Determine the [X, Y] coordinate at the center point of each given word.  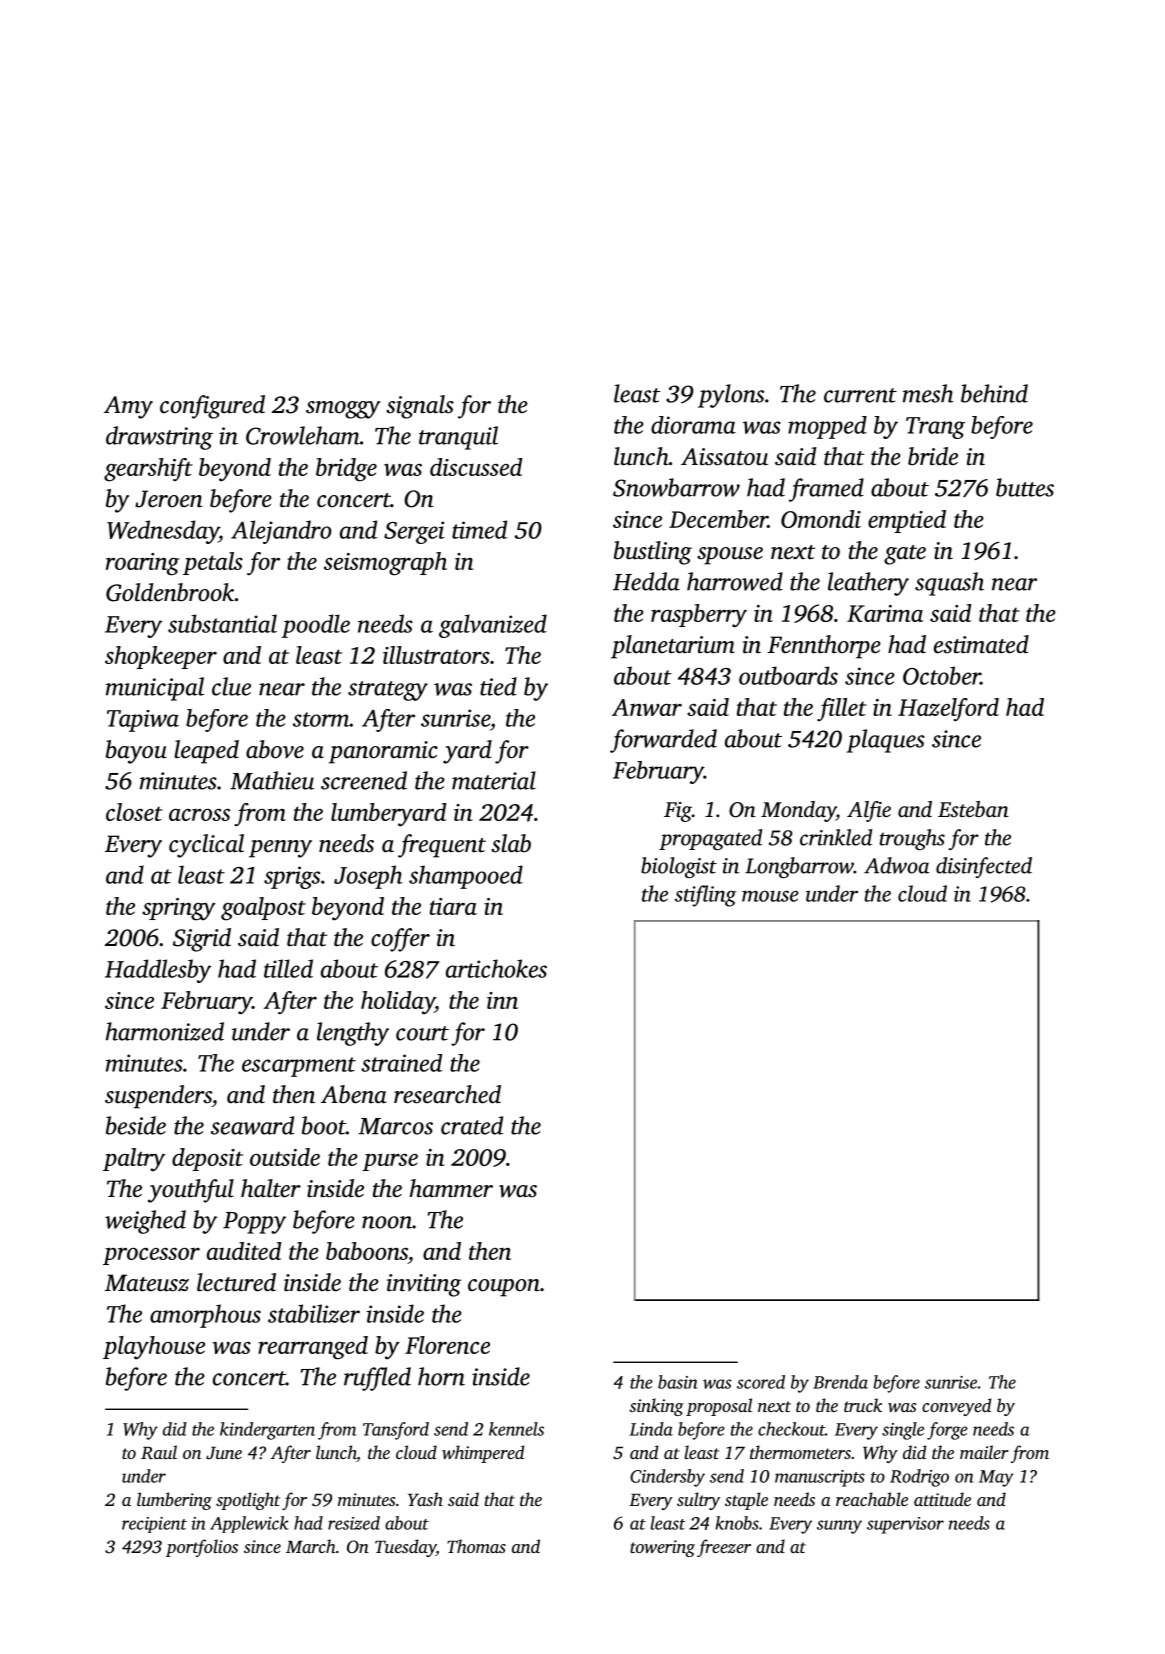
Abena [354, 1094]
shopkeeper [161, 657]
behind [994, 393]
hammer [451, 1188]
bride [933, 456]
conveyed [956, 1407]
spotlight [248, 1501]
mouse [770, 896]
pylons [731, 396]
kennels [516, 1429]
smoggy [343, 410]
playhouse [154, 1348]
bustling [653, 553]
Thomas [476, 1546]
